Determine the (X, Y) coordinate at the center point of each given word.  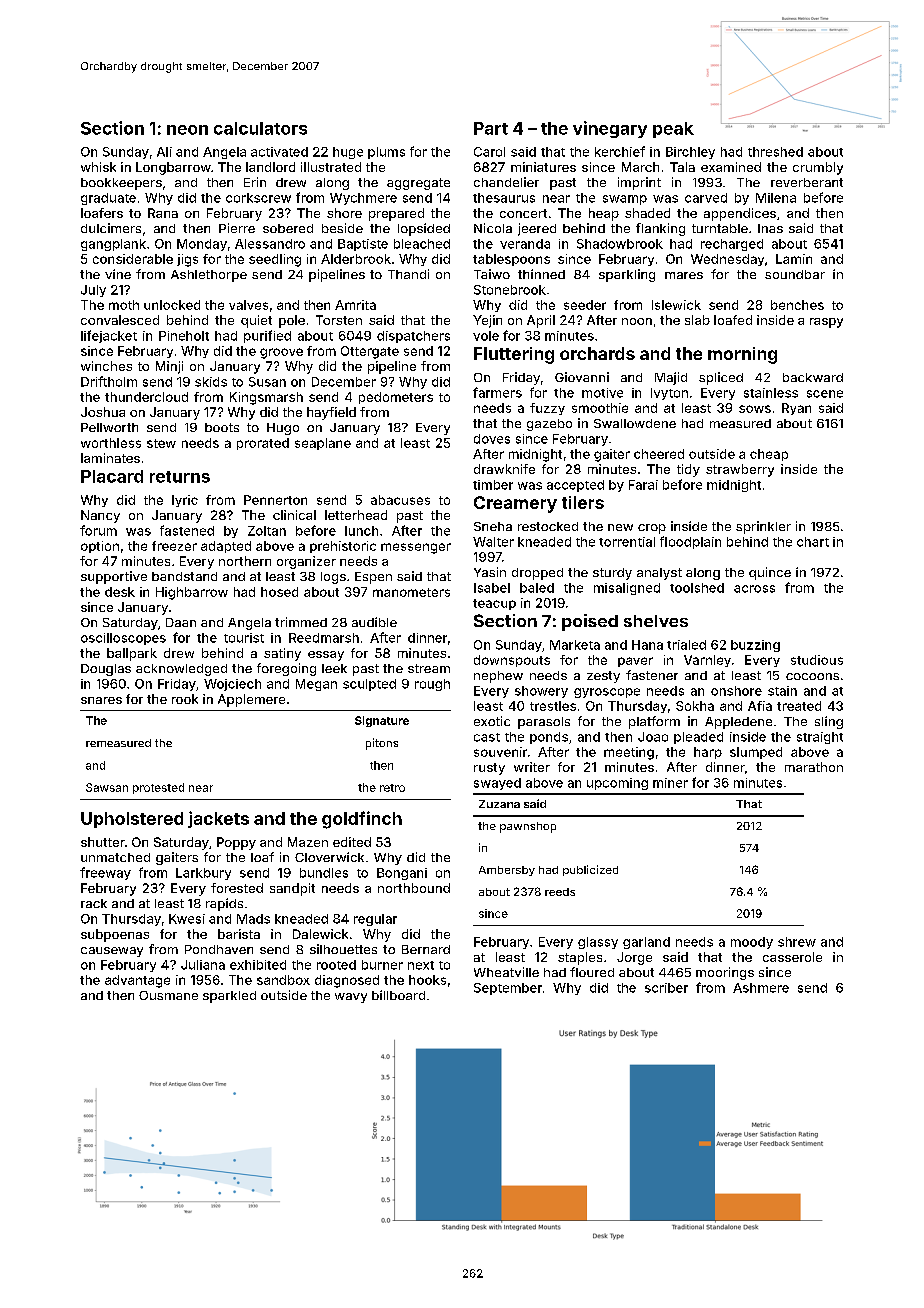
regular (375, 920)
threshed (775, 152)
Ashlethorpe (209, 276)
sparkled (229, 997)
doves (492, 439)
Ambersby (507, 871)
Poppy (236, 843)
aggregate (418, 184)
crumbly (818, 168)
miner (670, 783)
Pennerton (275, 500)
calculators (260, 128)
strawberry (740, 470)
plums (386, 153)
